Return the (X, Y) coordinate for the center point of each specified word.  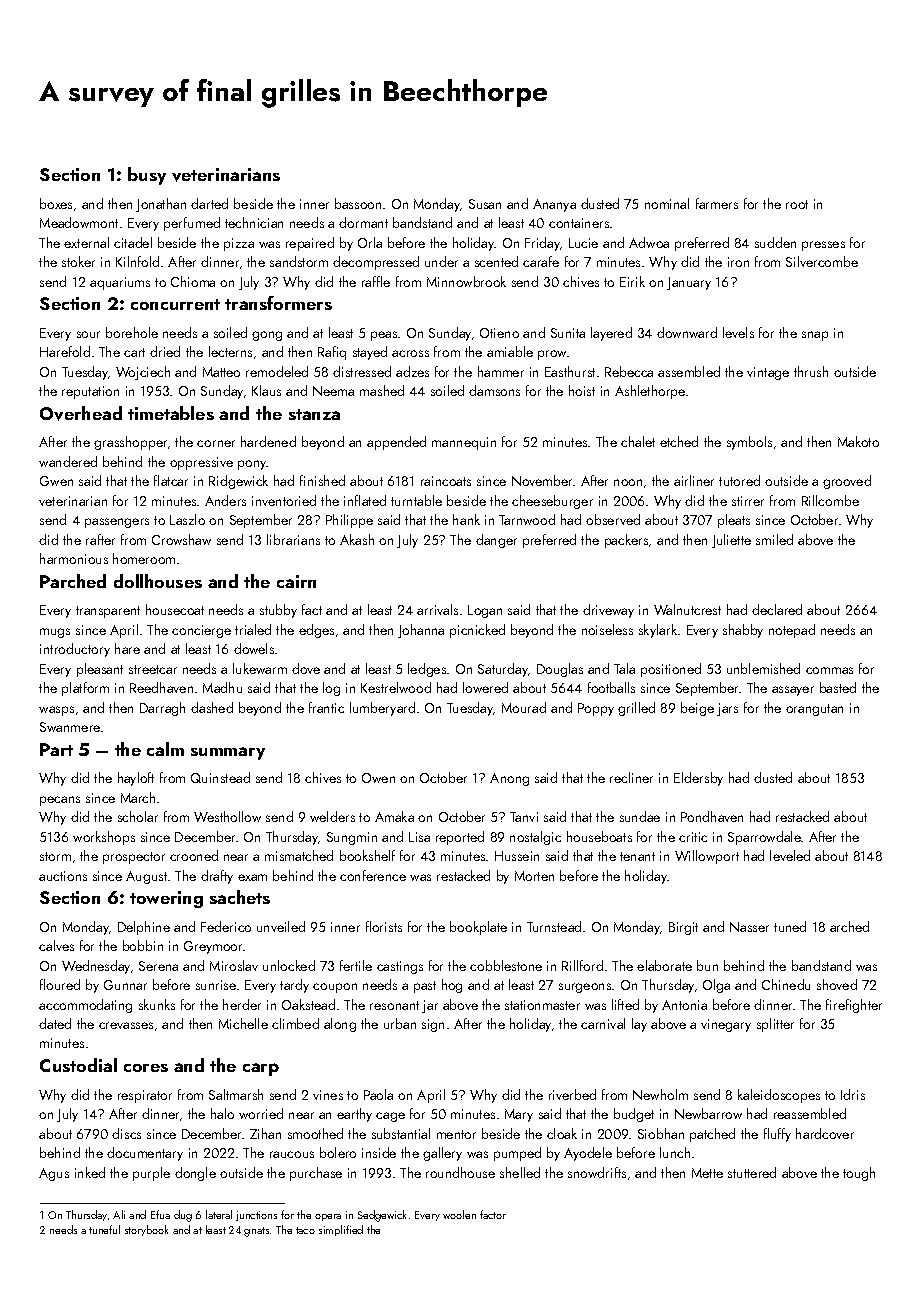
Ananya (554, 205)
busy (147, 176)
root (797, 204)
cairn (296, 581)
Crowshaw (181, 539)
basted (838, 687)
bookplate (478, 928)
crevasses (126, 1025)
